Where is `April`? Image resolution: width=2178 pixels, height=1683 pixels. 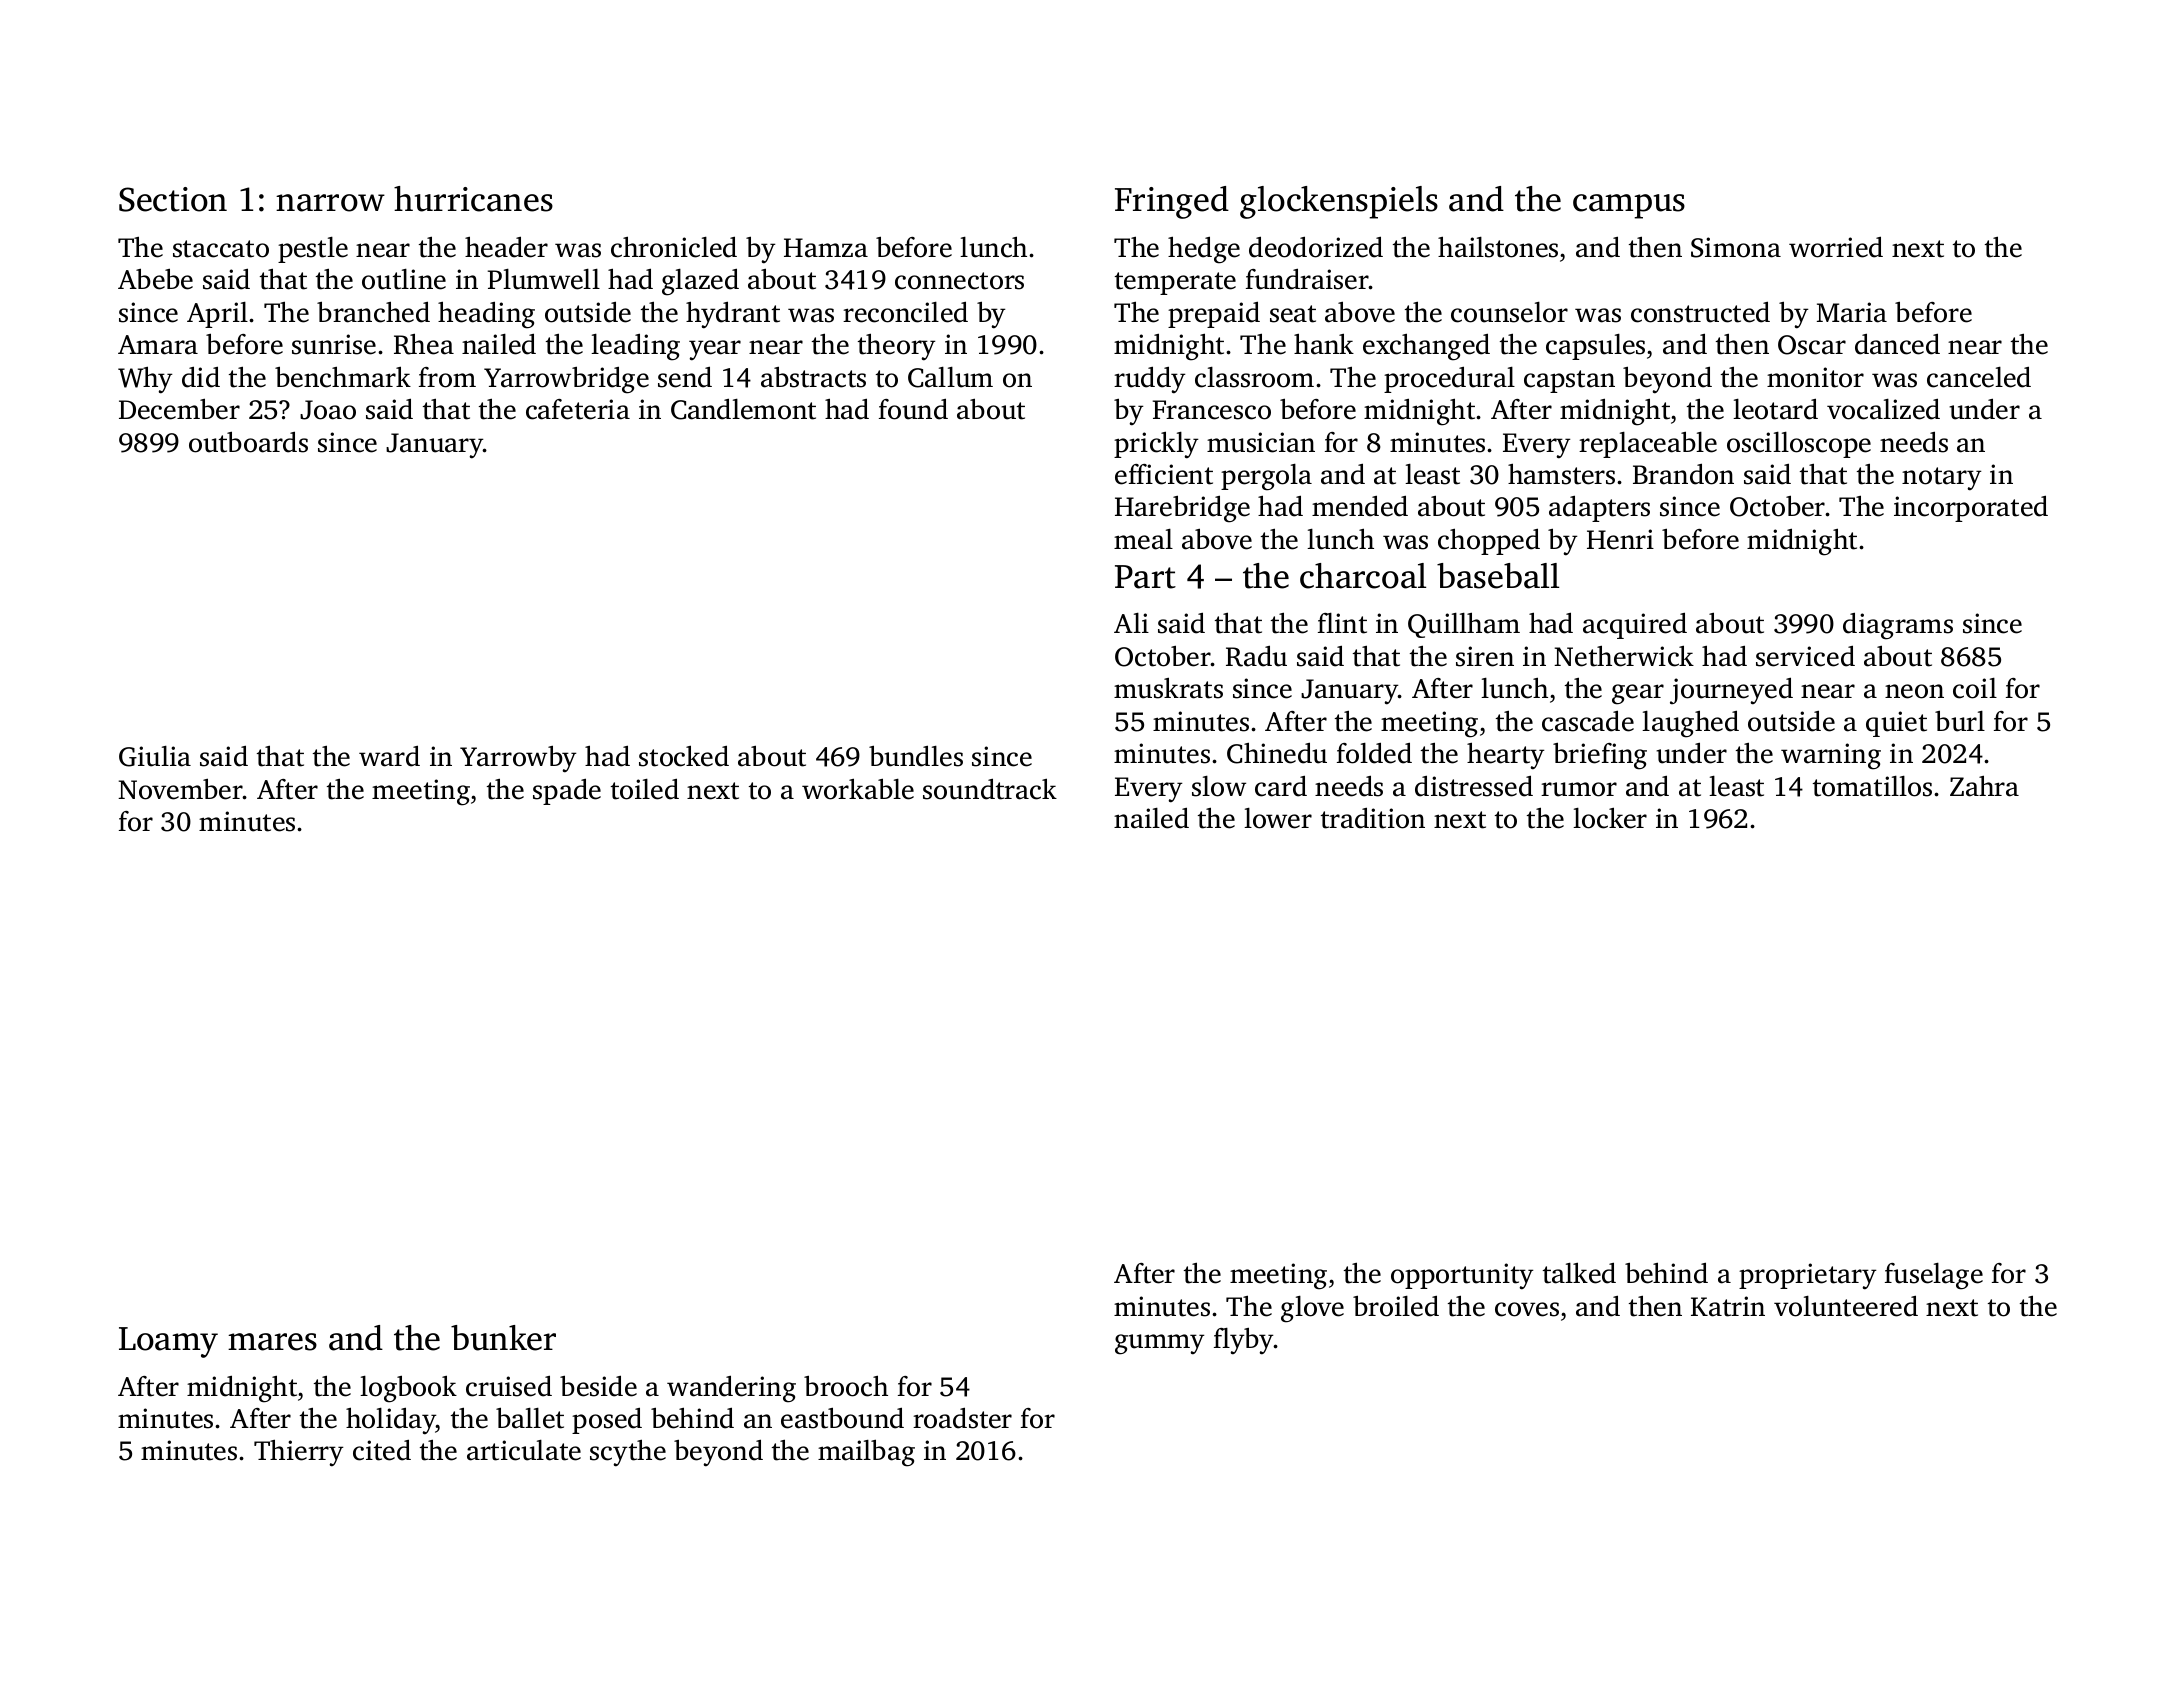
April is located at coordinates (217, 315).
